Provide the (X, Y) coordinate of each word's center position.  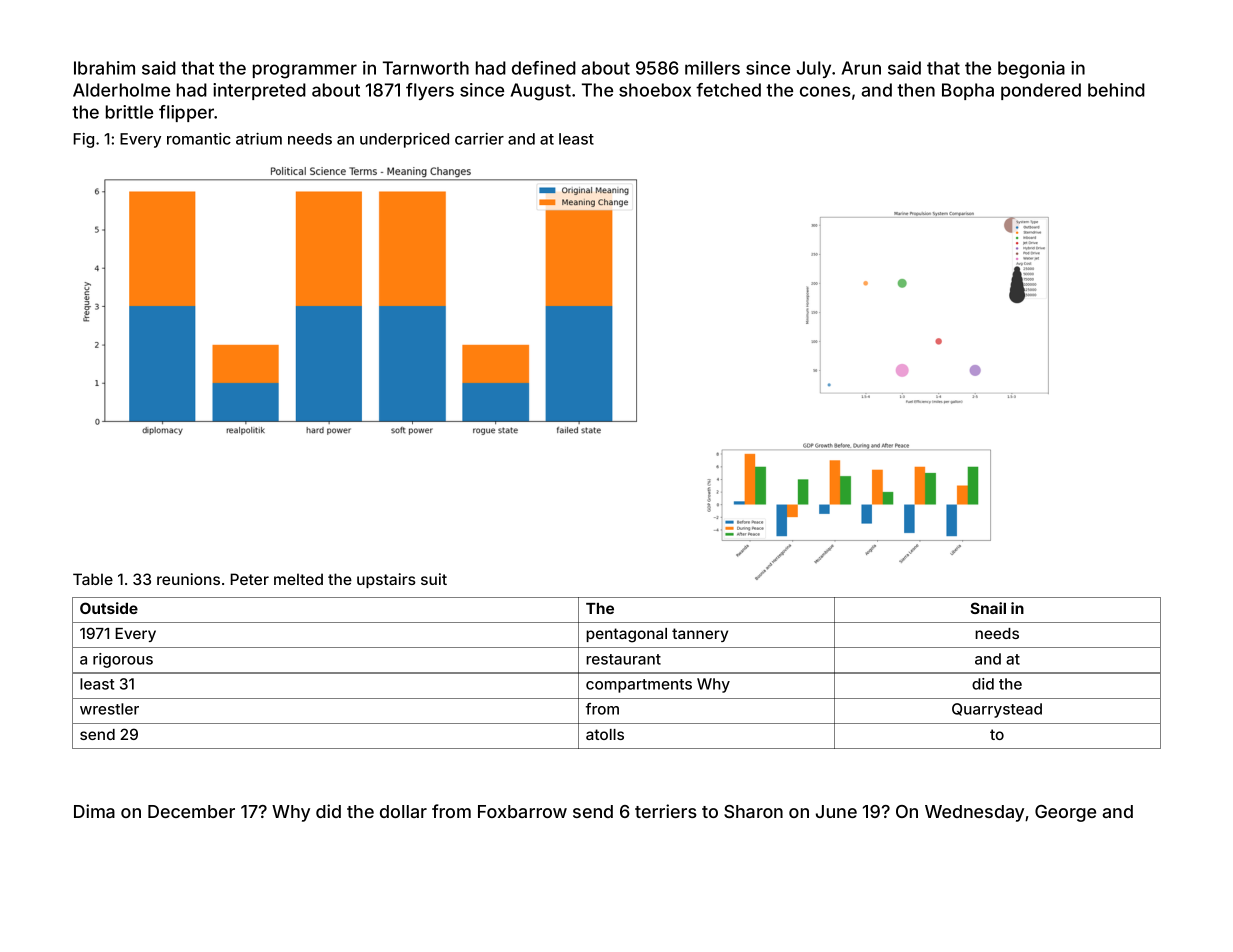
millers (712, 68)
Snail (988, 608)
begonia (1031, 70)
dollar (403, 811)
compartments (639, 686)
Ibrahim (104, 68)
